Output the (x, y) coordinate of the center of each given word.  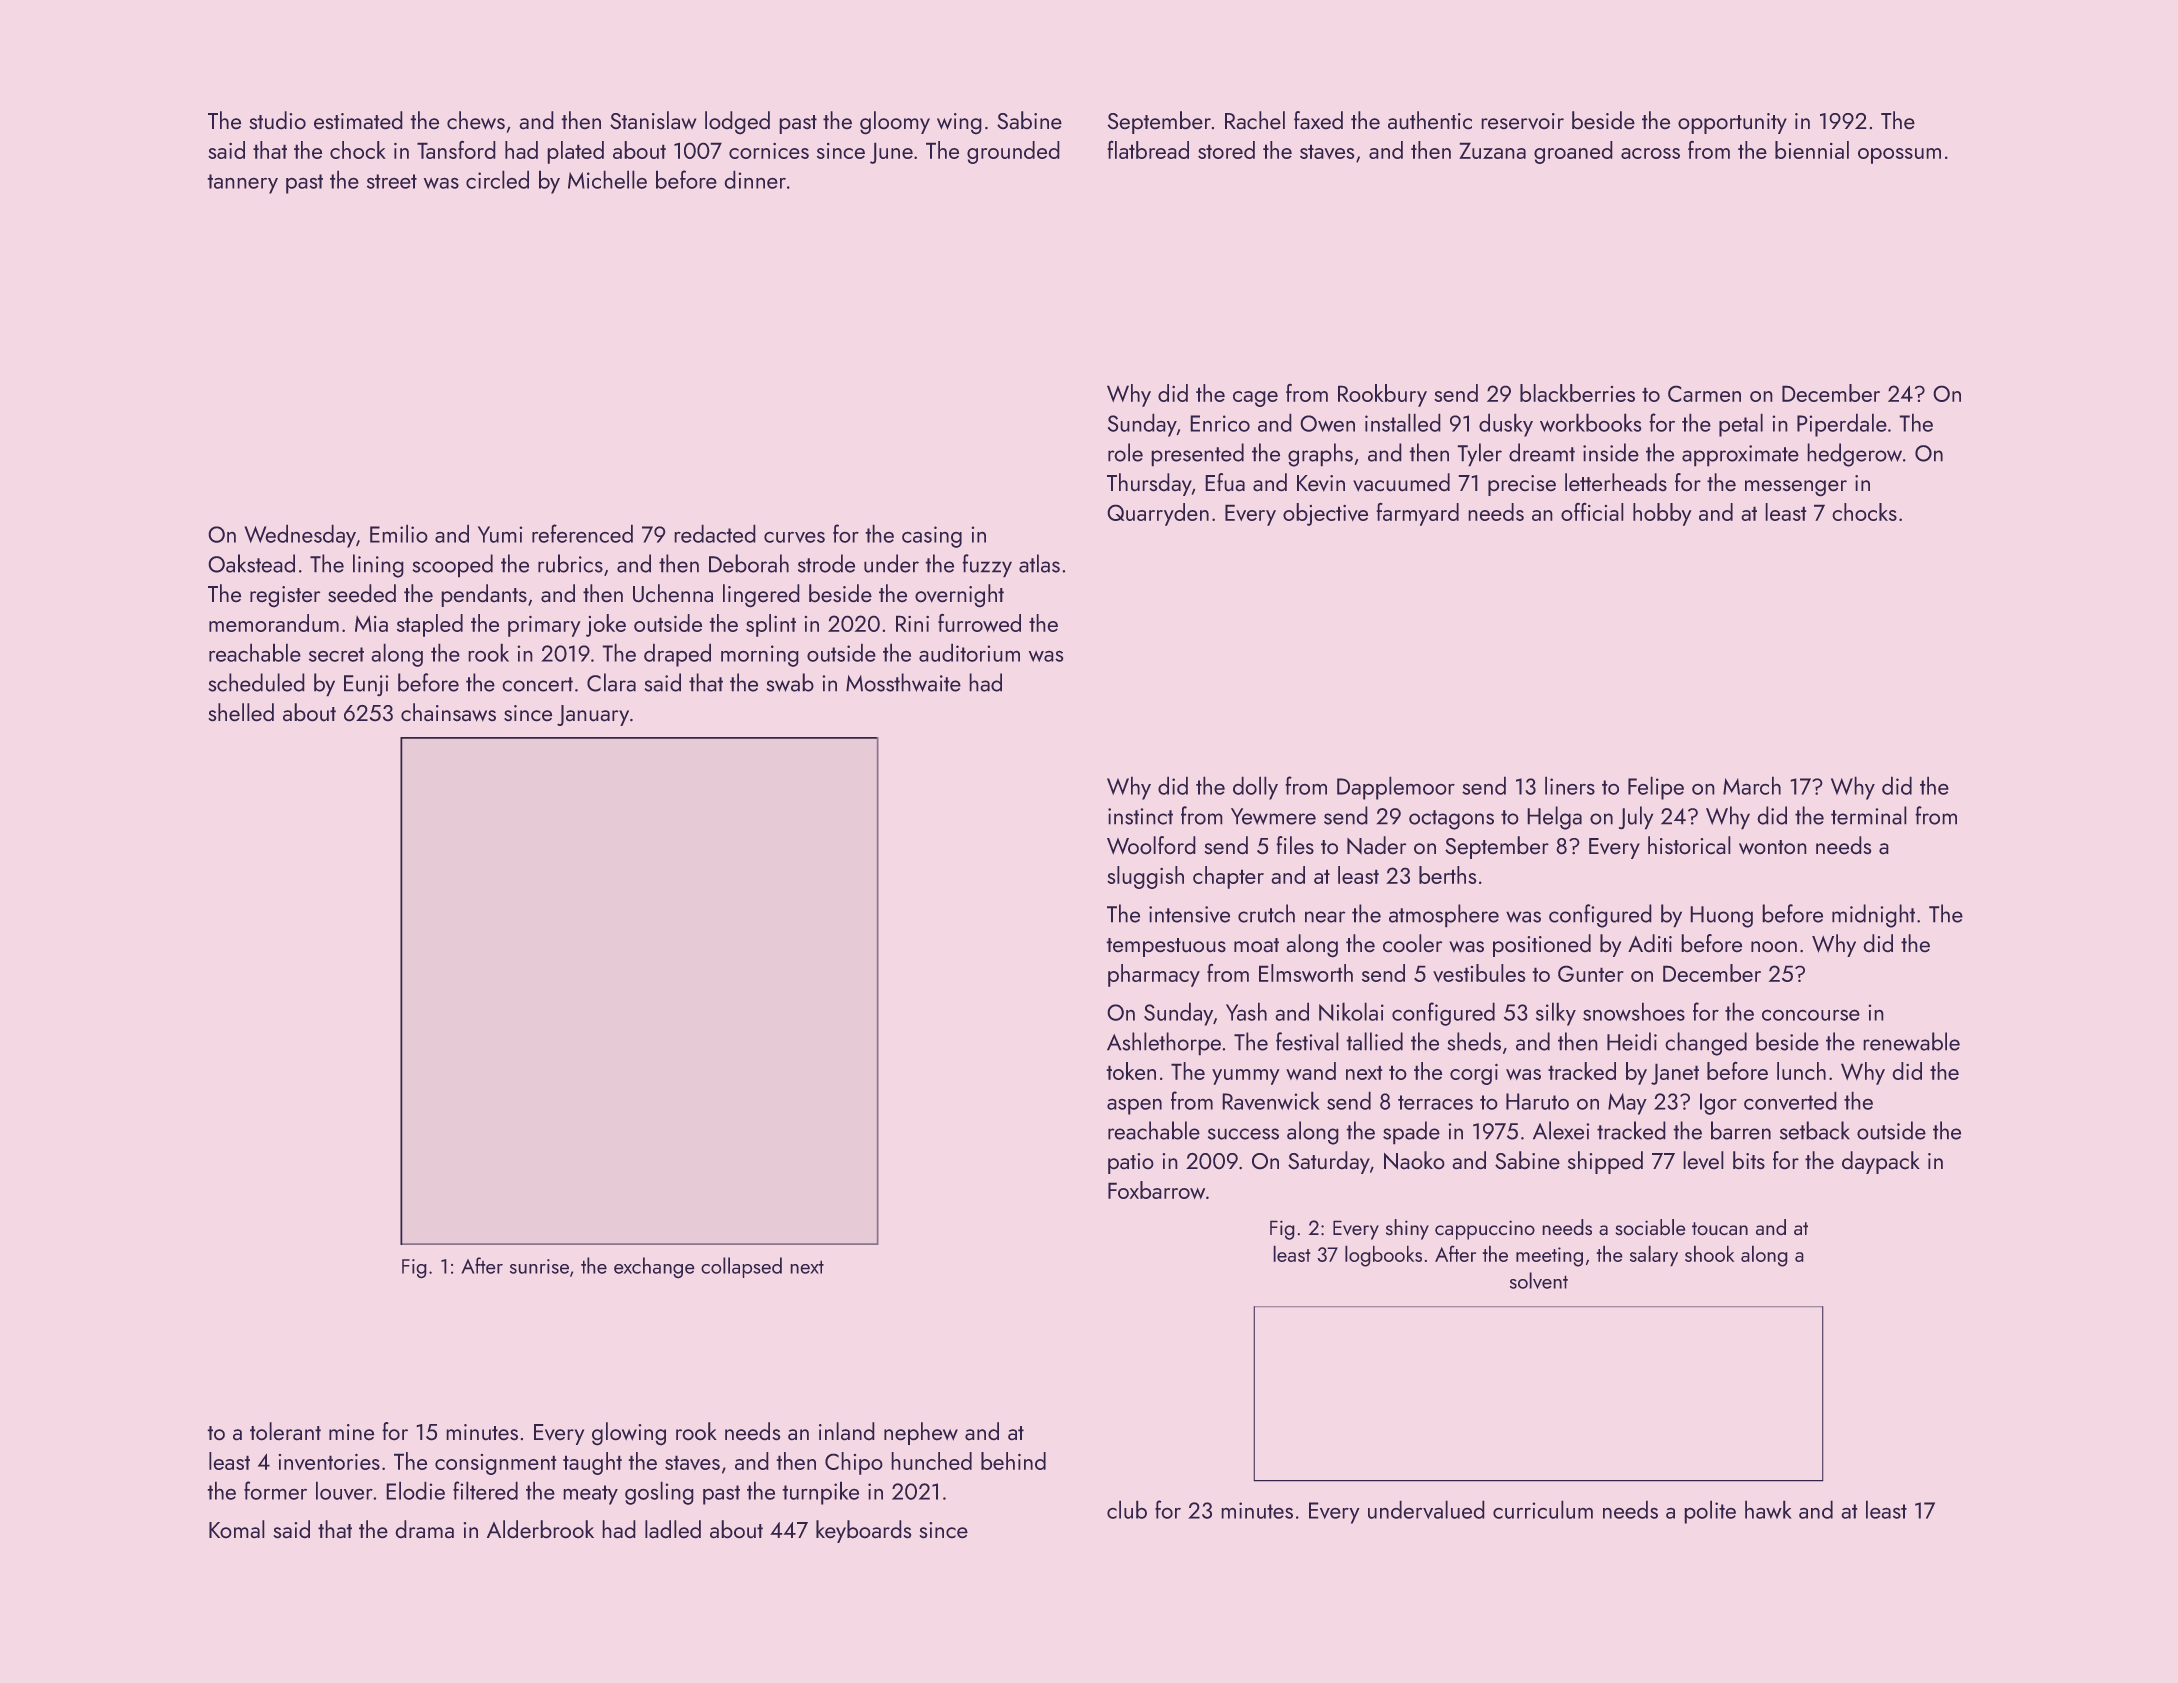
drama (424, 1529)
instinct (1140, 816)
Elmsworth (1306, 973)
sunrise (539, 1266)
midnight (1873, 916)
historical (1689, 845)
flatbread (1148, 149)
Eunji (366, 686)
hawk (1768, 1509)
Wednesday (300, 536)
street (392, 181)
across (1650, 153)
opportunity (1732, 123)
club (1127, 1509)
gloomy (895, 123)
